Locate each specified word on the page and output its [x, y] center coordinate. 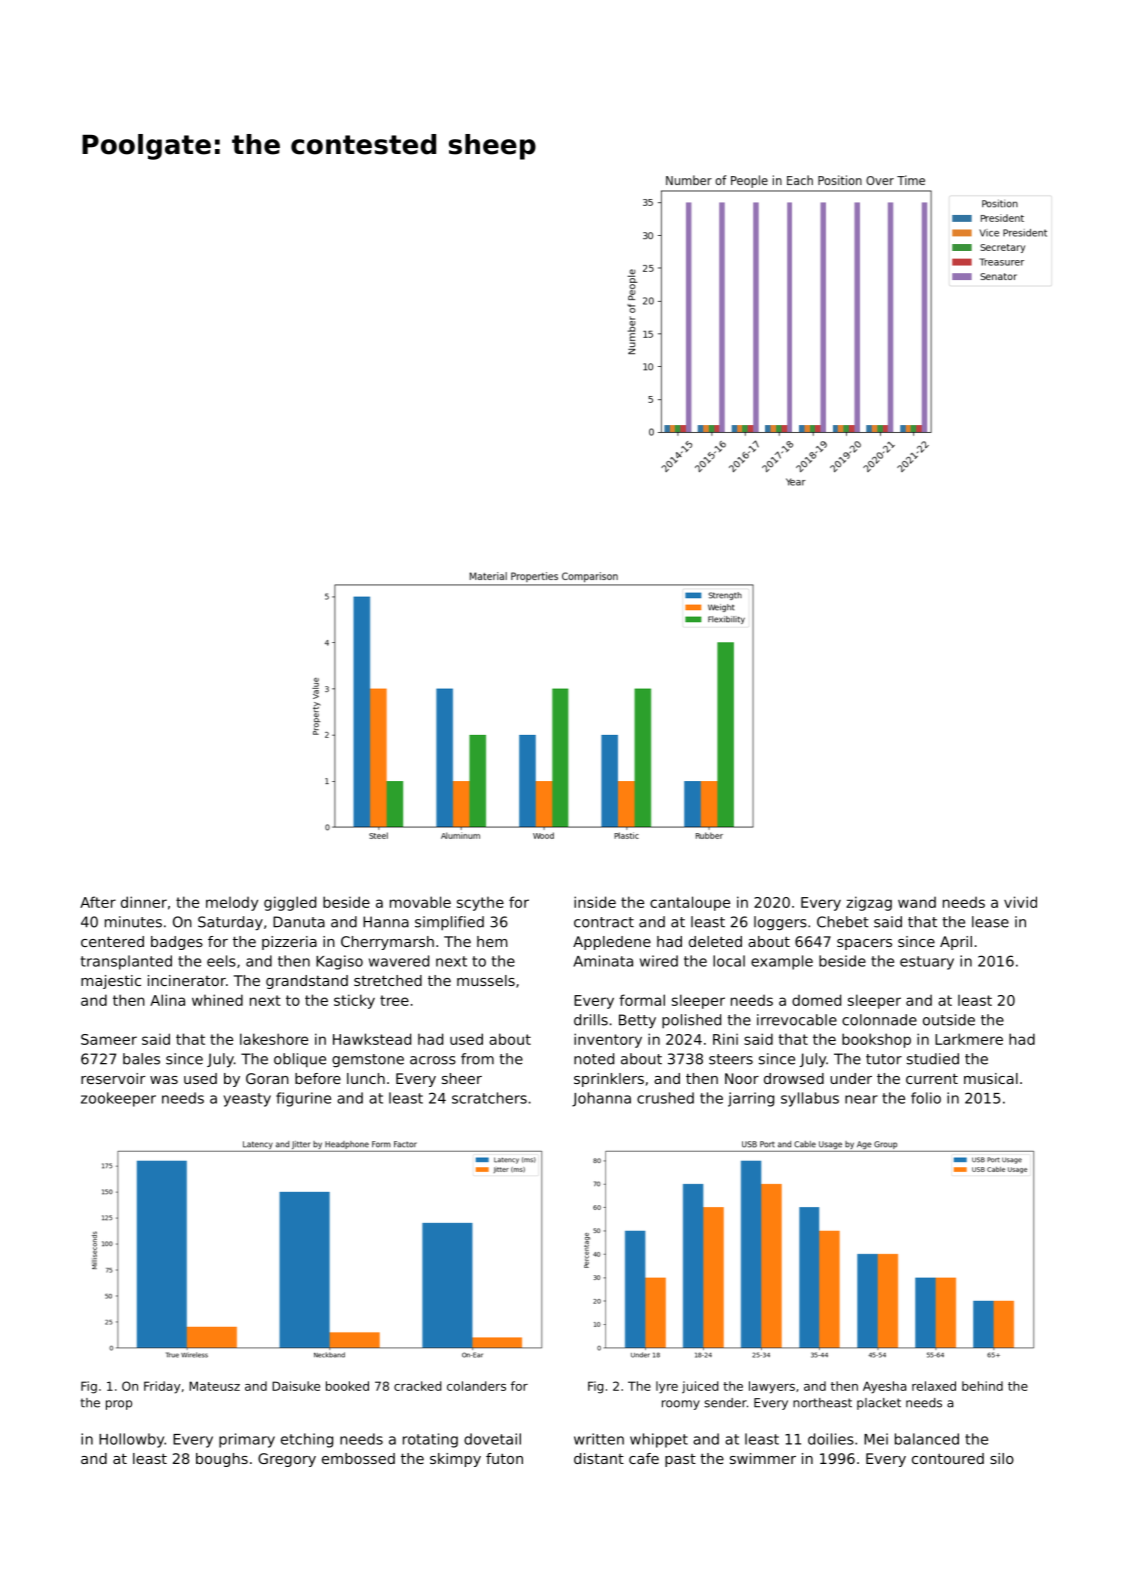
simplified [449, 923]
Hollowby [132, 1440]
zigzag [869, 903]
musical [991, 1078]
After [98, 902]
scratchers [489, 1098]
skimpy [455, 1460]
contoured [948, 1458]
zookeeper [118, 1099]
